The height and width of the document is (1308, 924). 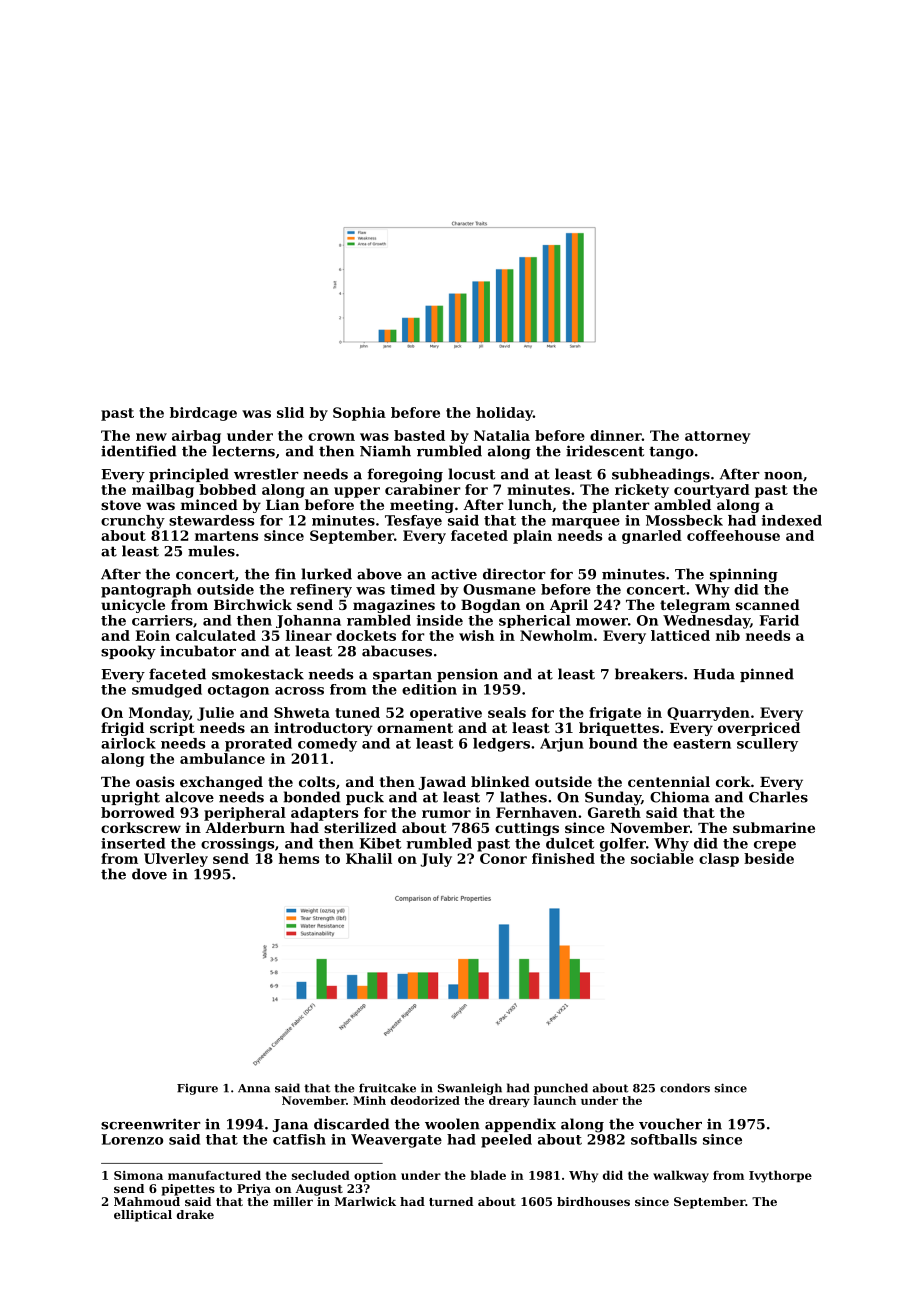 I want to click on alcove, so click(x=189, y=797).
